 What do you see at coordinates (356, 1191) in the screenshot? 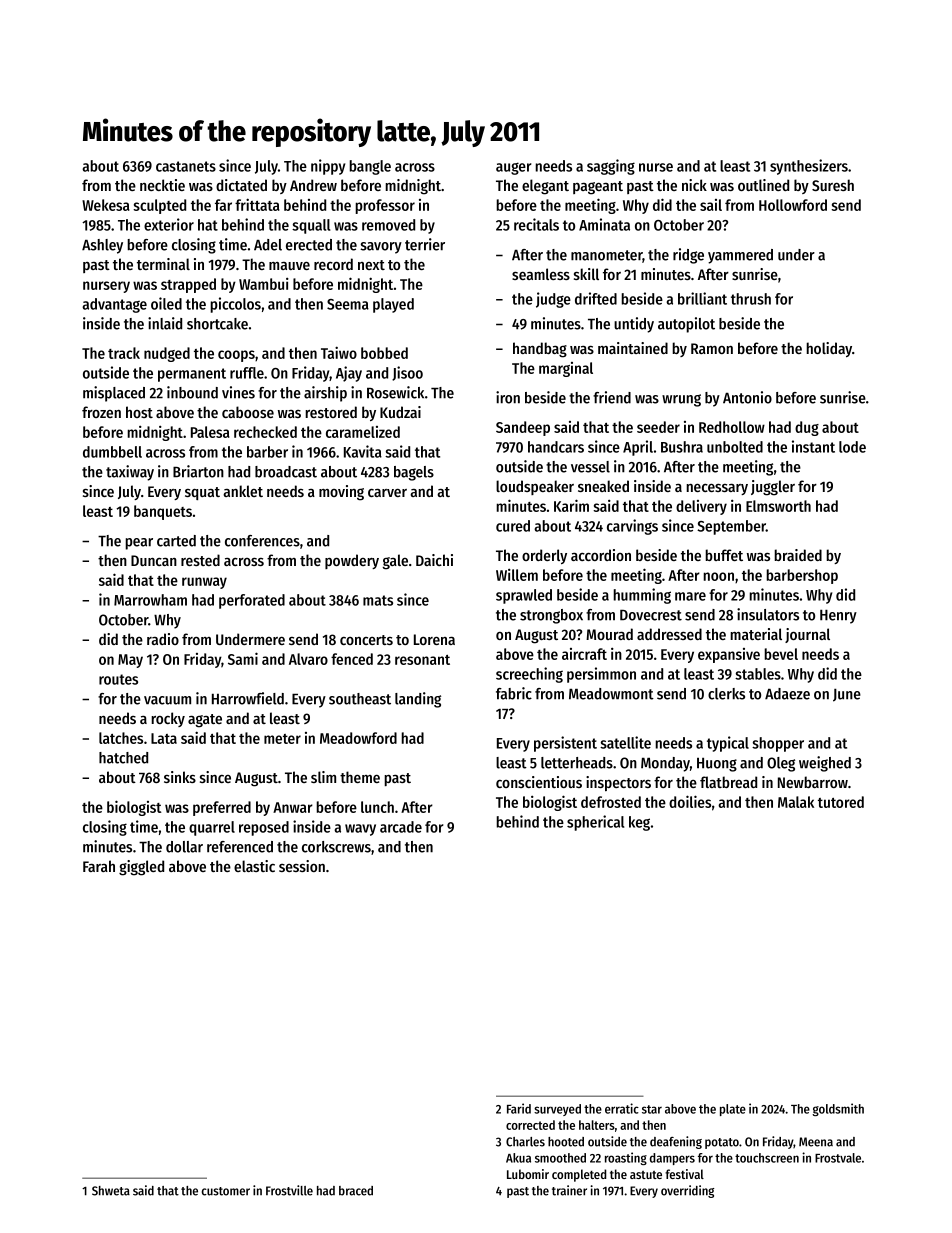
I see `braced` at bounding box center [356, 1191].
